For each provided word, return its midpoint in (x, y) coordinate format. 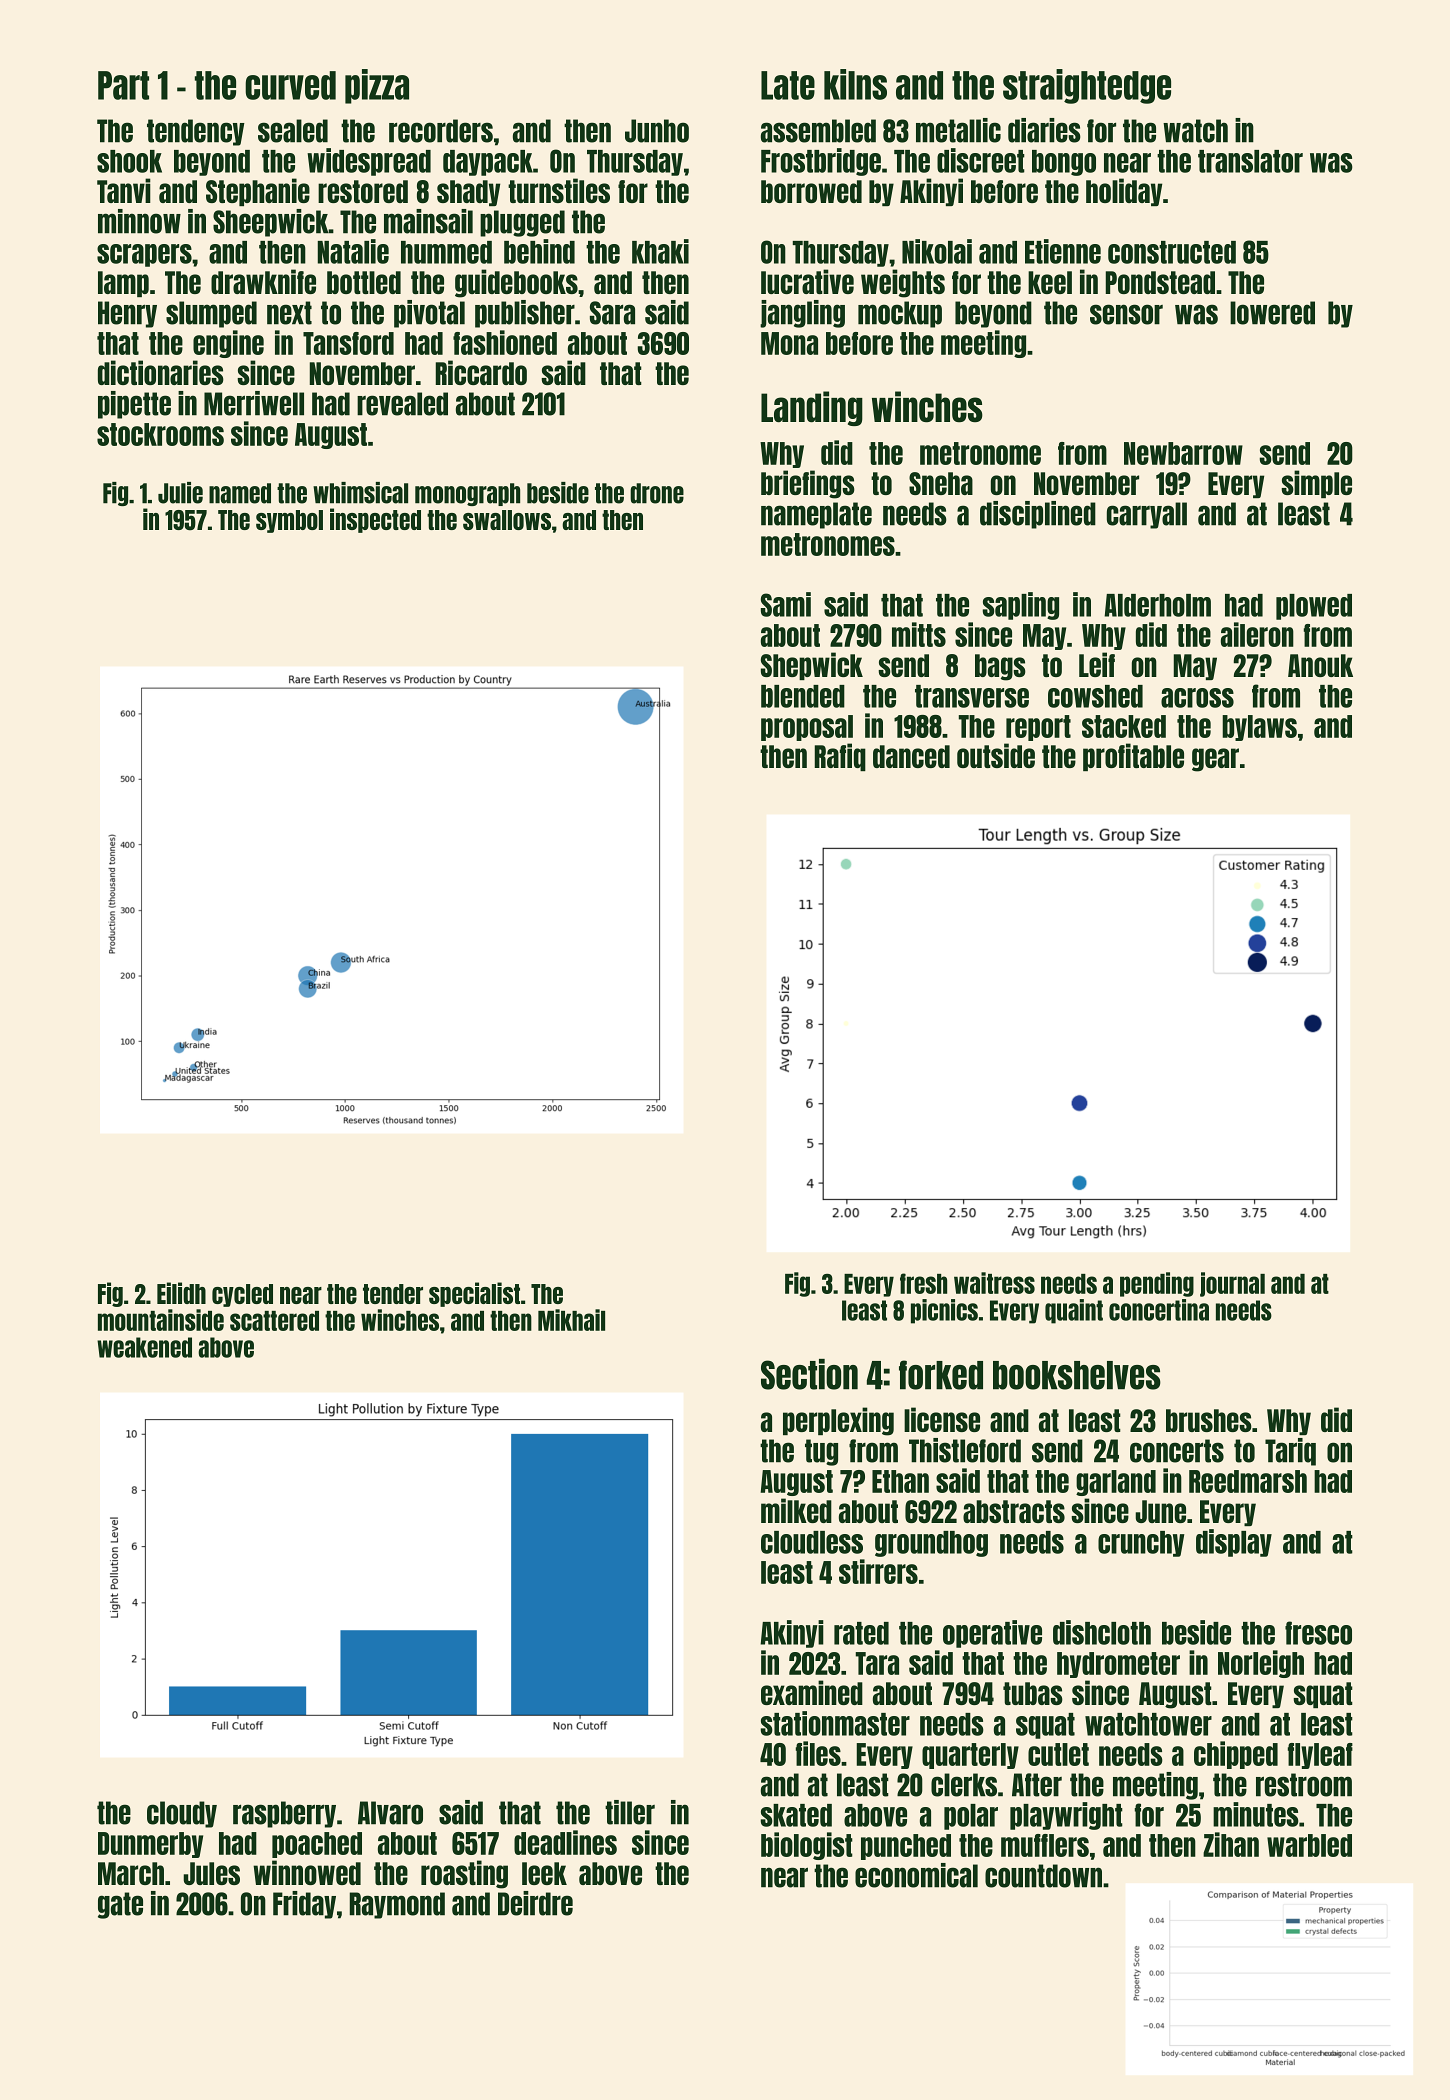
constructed (1172, 252)
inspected (375, 520)
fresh (923, 1283)
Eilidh (181, 1293)
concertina (1159, 1310)
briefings (808, 484)
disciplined (1038, 515)
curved (290, 85)
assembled (818, 131)
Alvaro (390, 1813)
